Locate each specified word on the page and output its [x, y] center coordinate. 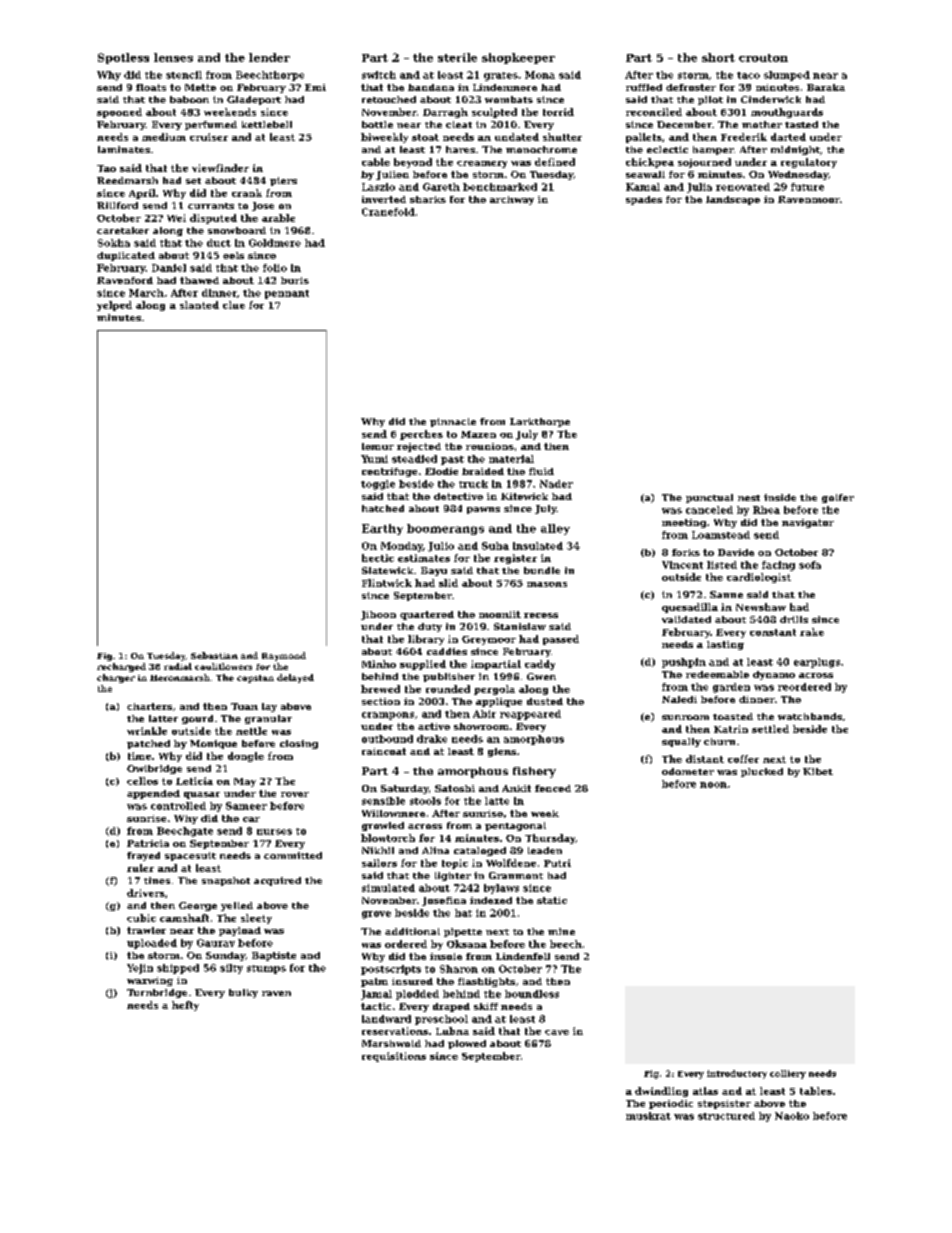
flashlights [486, 982]
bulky [243, 993]
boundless [532, 994]
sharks [428, 199]
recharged [121, 667]
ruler [140, 868]
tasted [801, 124]
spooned [119, 113]
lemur [378, 446]
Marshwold [391, 1043]
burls [295, 280]
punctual [709, 498]
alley [555, 529]
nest [749, 498]
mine [561, 931]
